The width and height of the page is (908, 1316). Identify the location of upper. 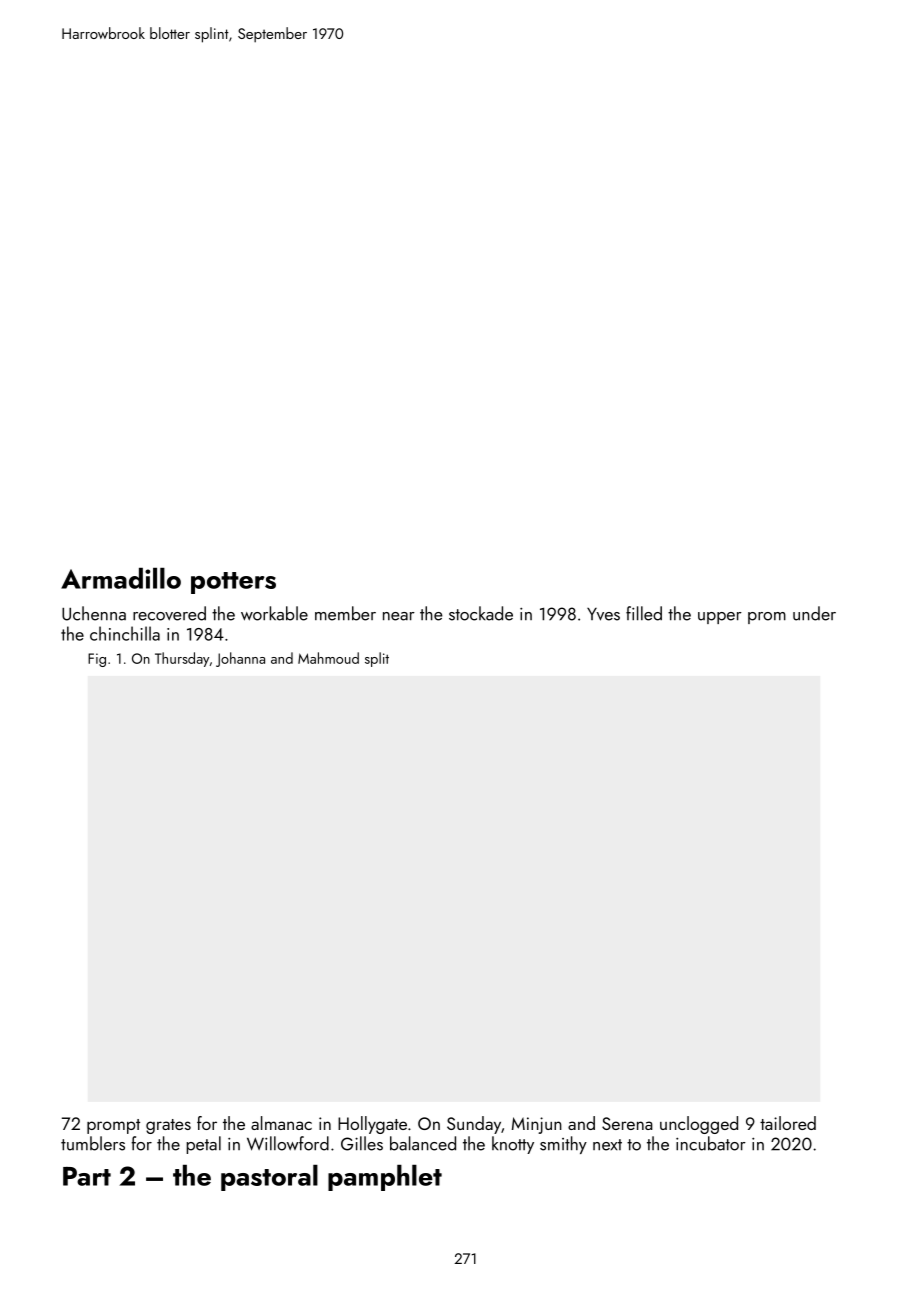
(720, 618).
